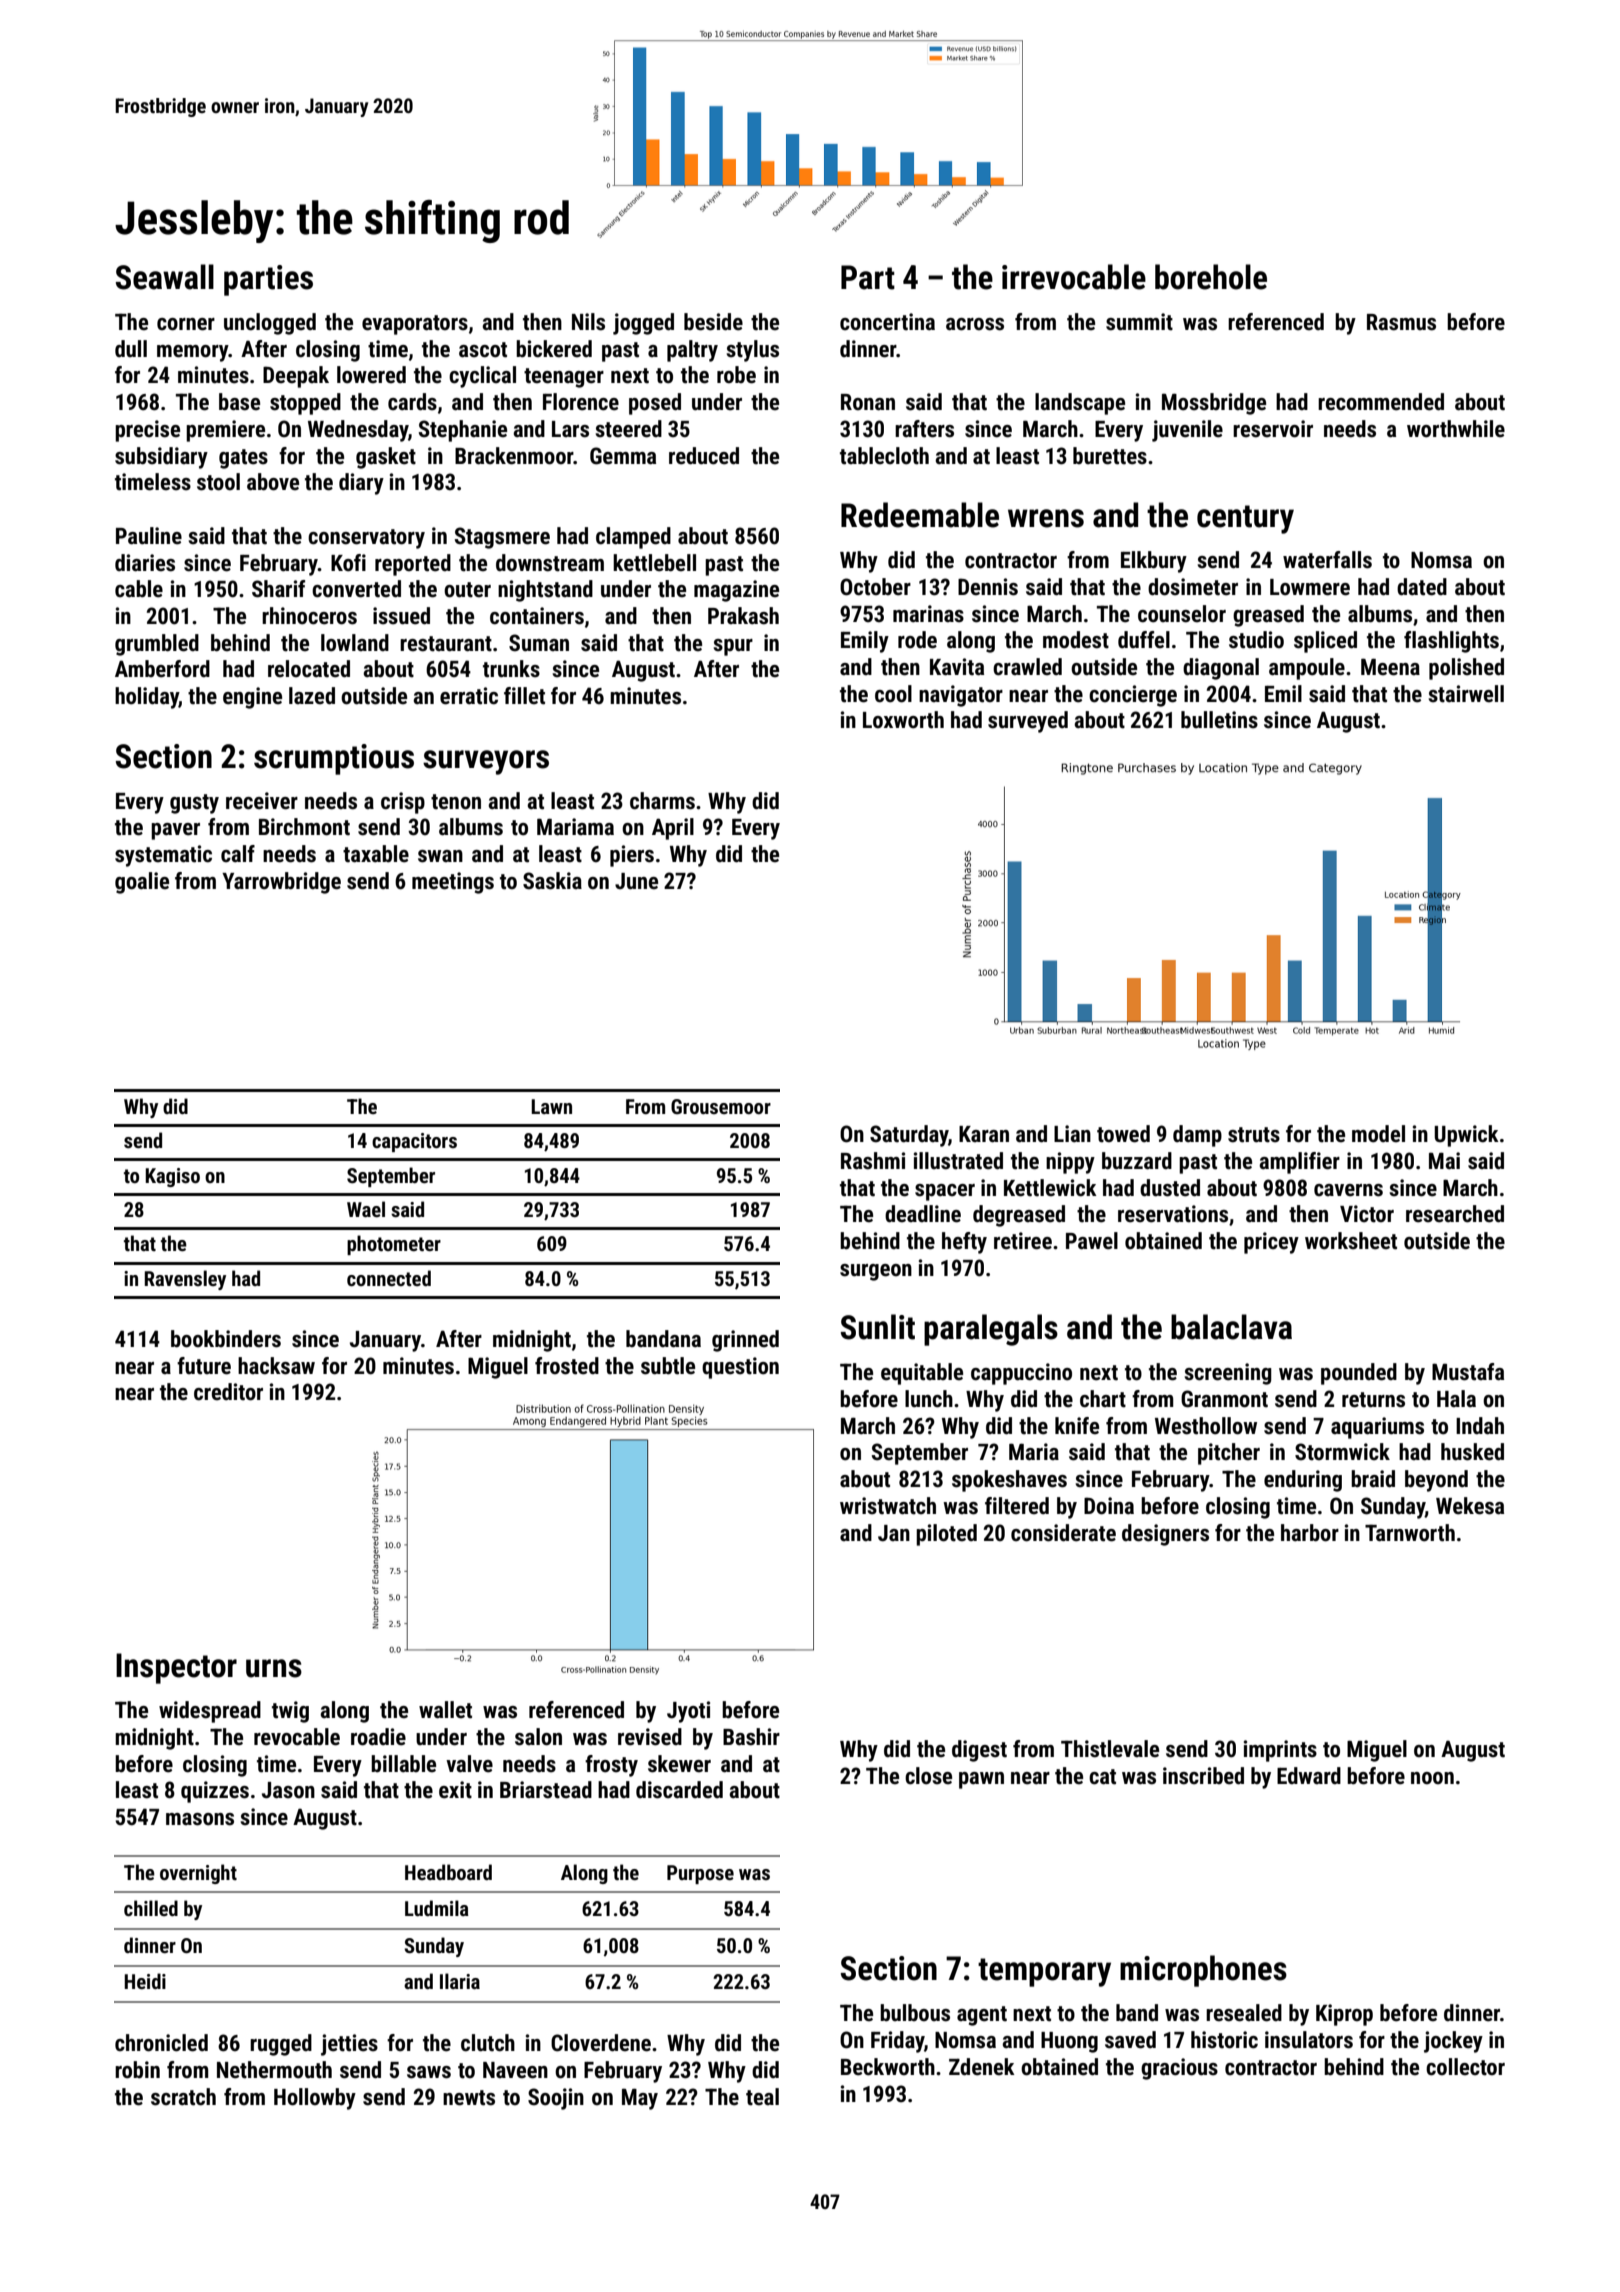  What do you see at coordinates (982, 2067) in the page?
I see `Zdenek` at bounding box center [982, 2067].
